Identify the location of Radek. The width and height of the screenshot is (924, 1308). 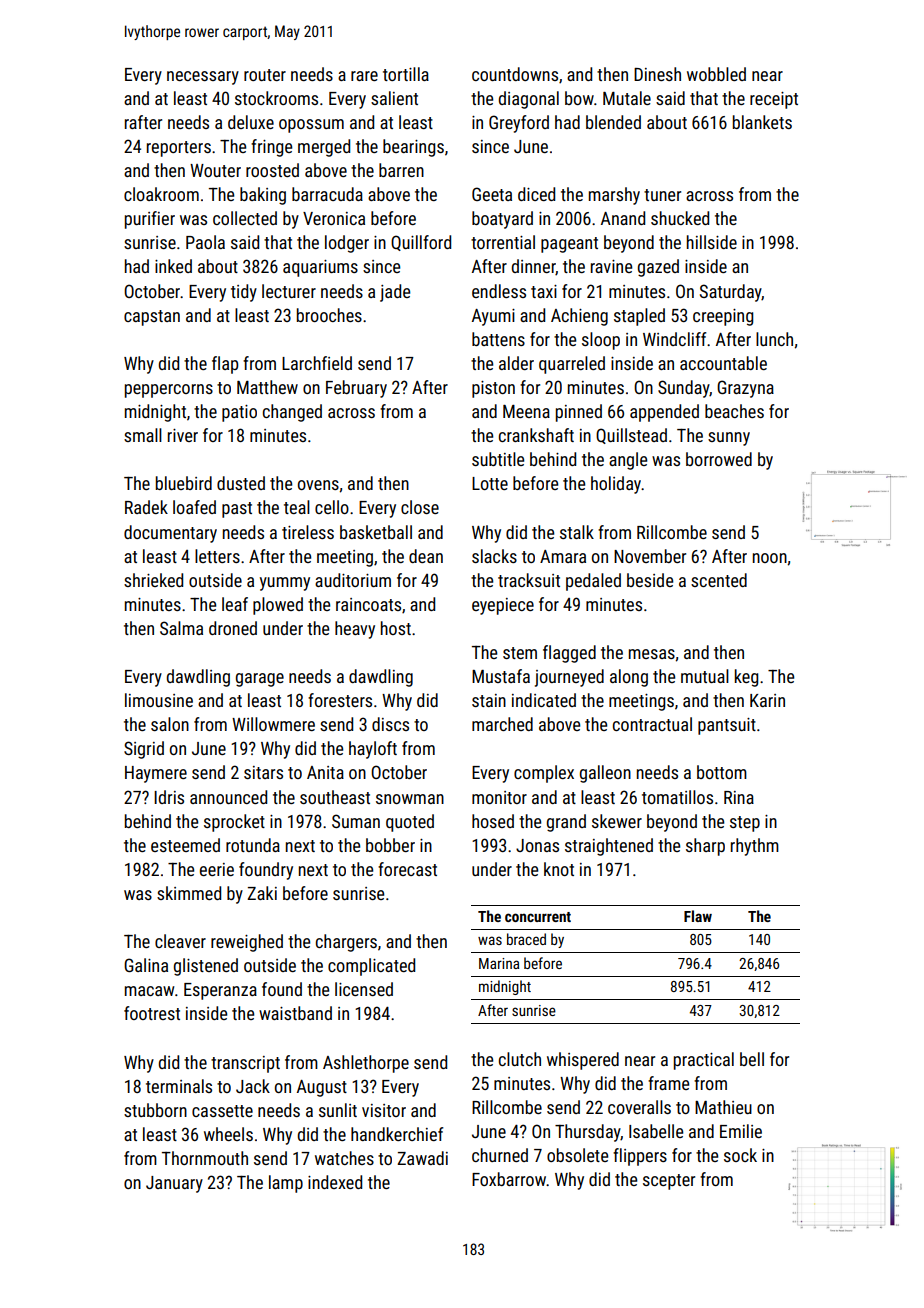
(146, 507).
